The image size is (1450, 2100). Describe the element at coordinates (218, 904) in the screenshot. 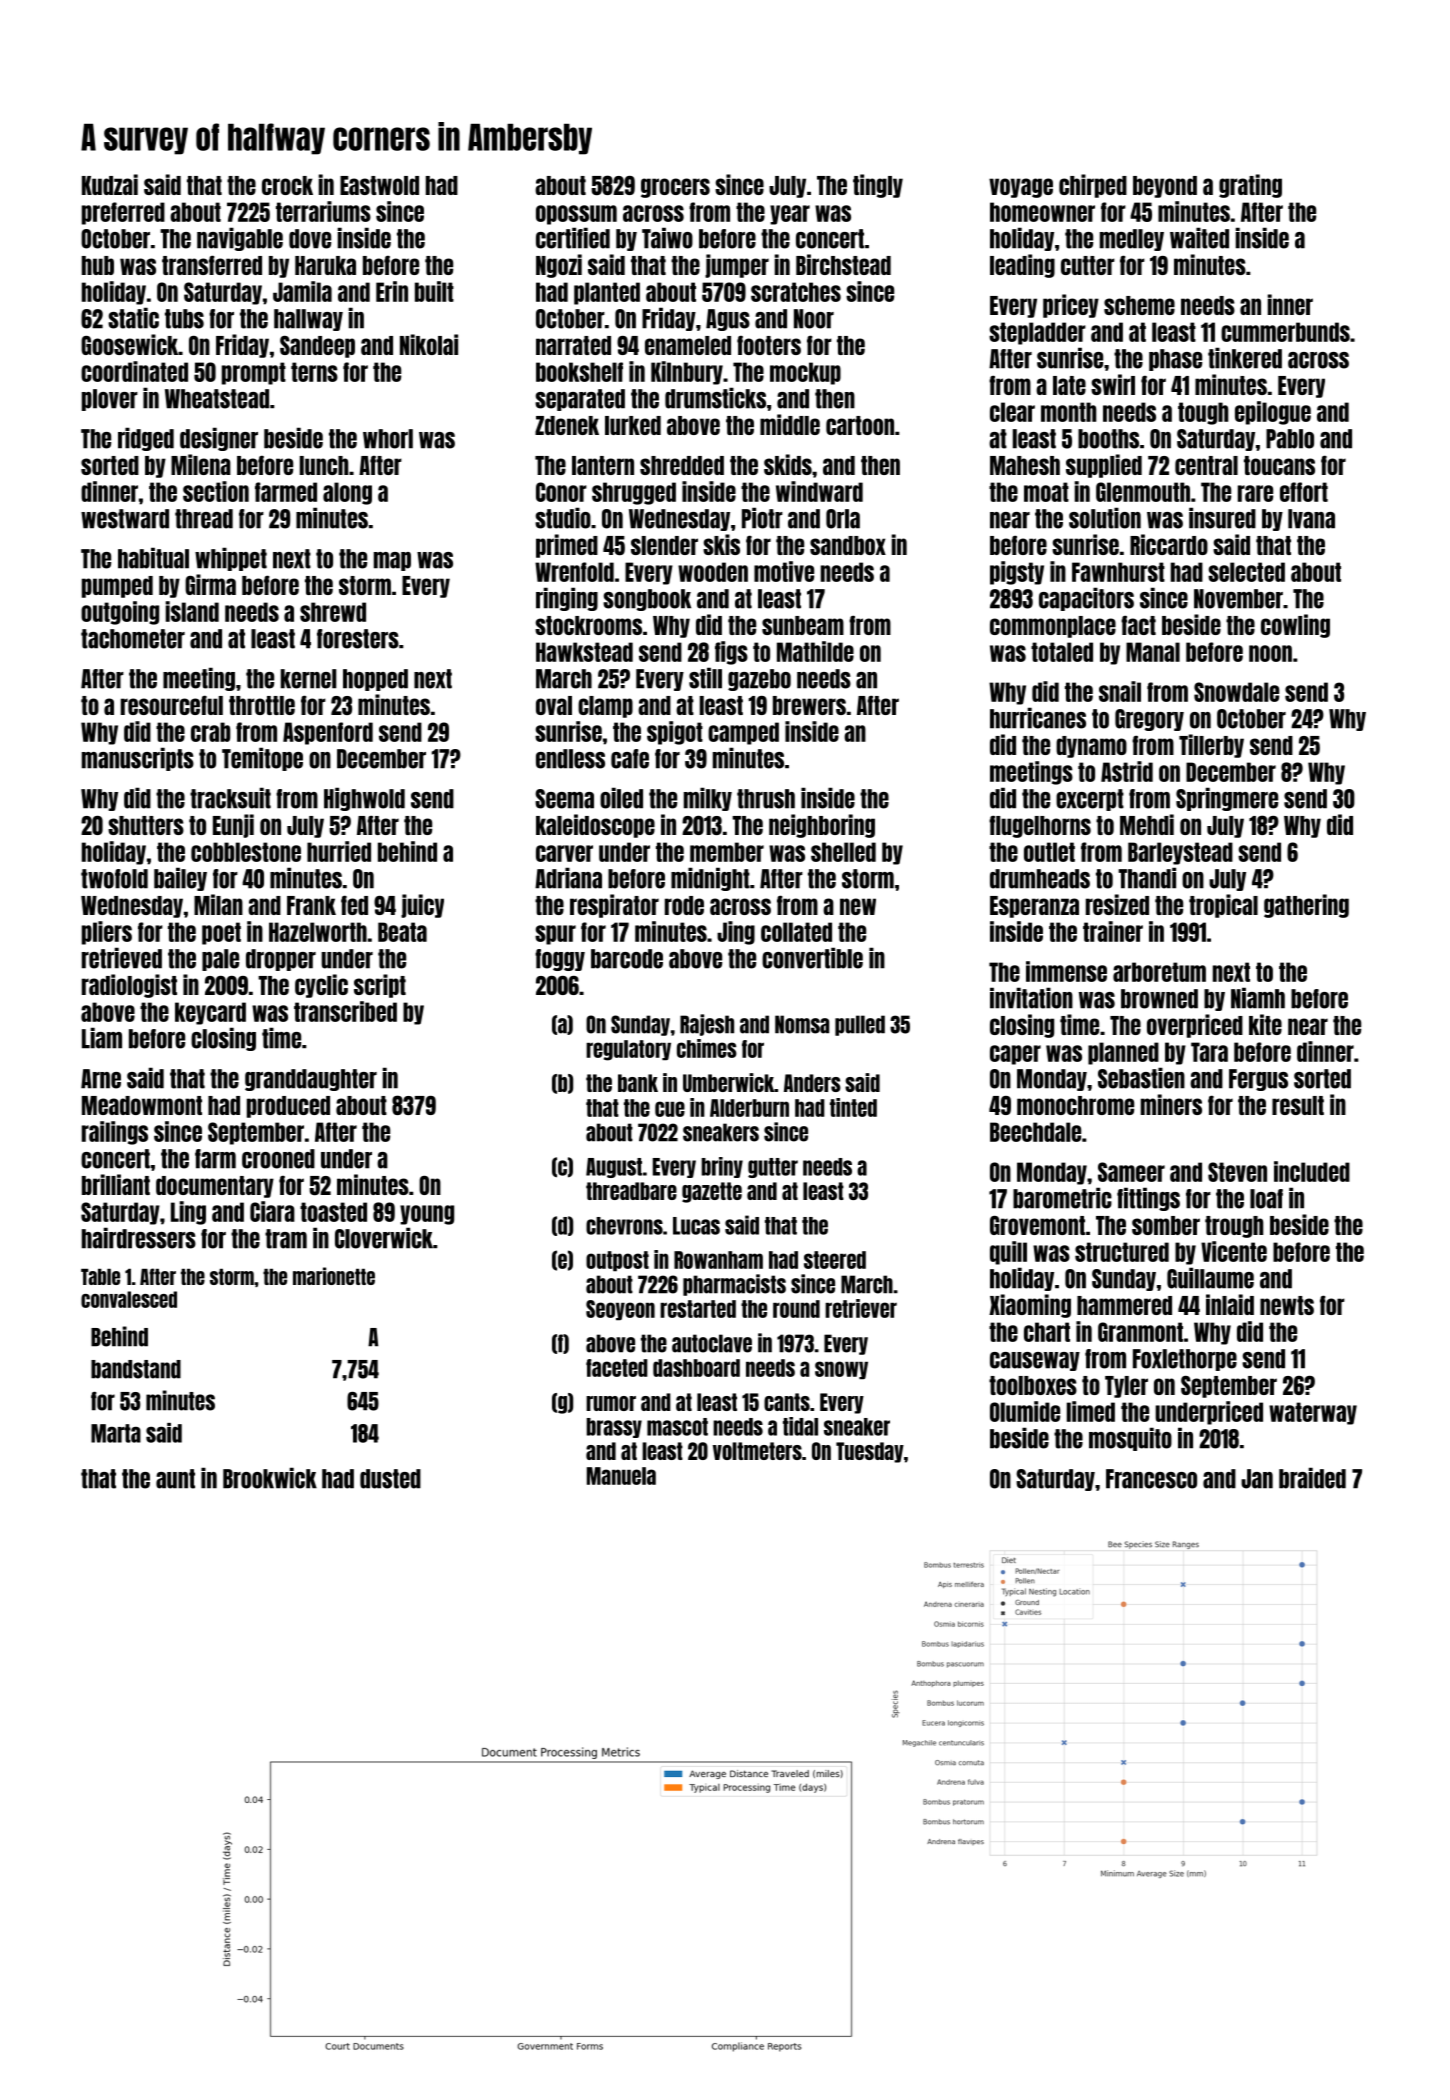

I see `Milan` at that location.
